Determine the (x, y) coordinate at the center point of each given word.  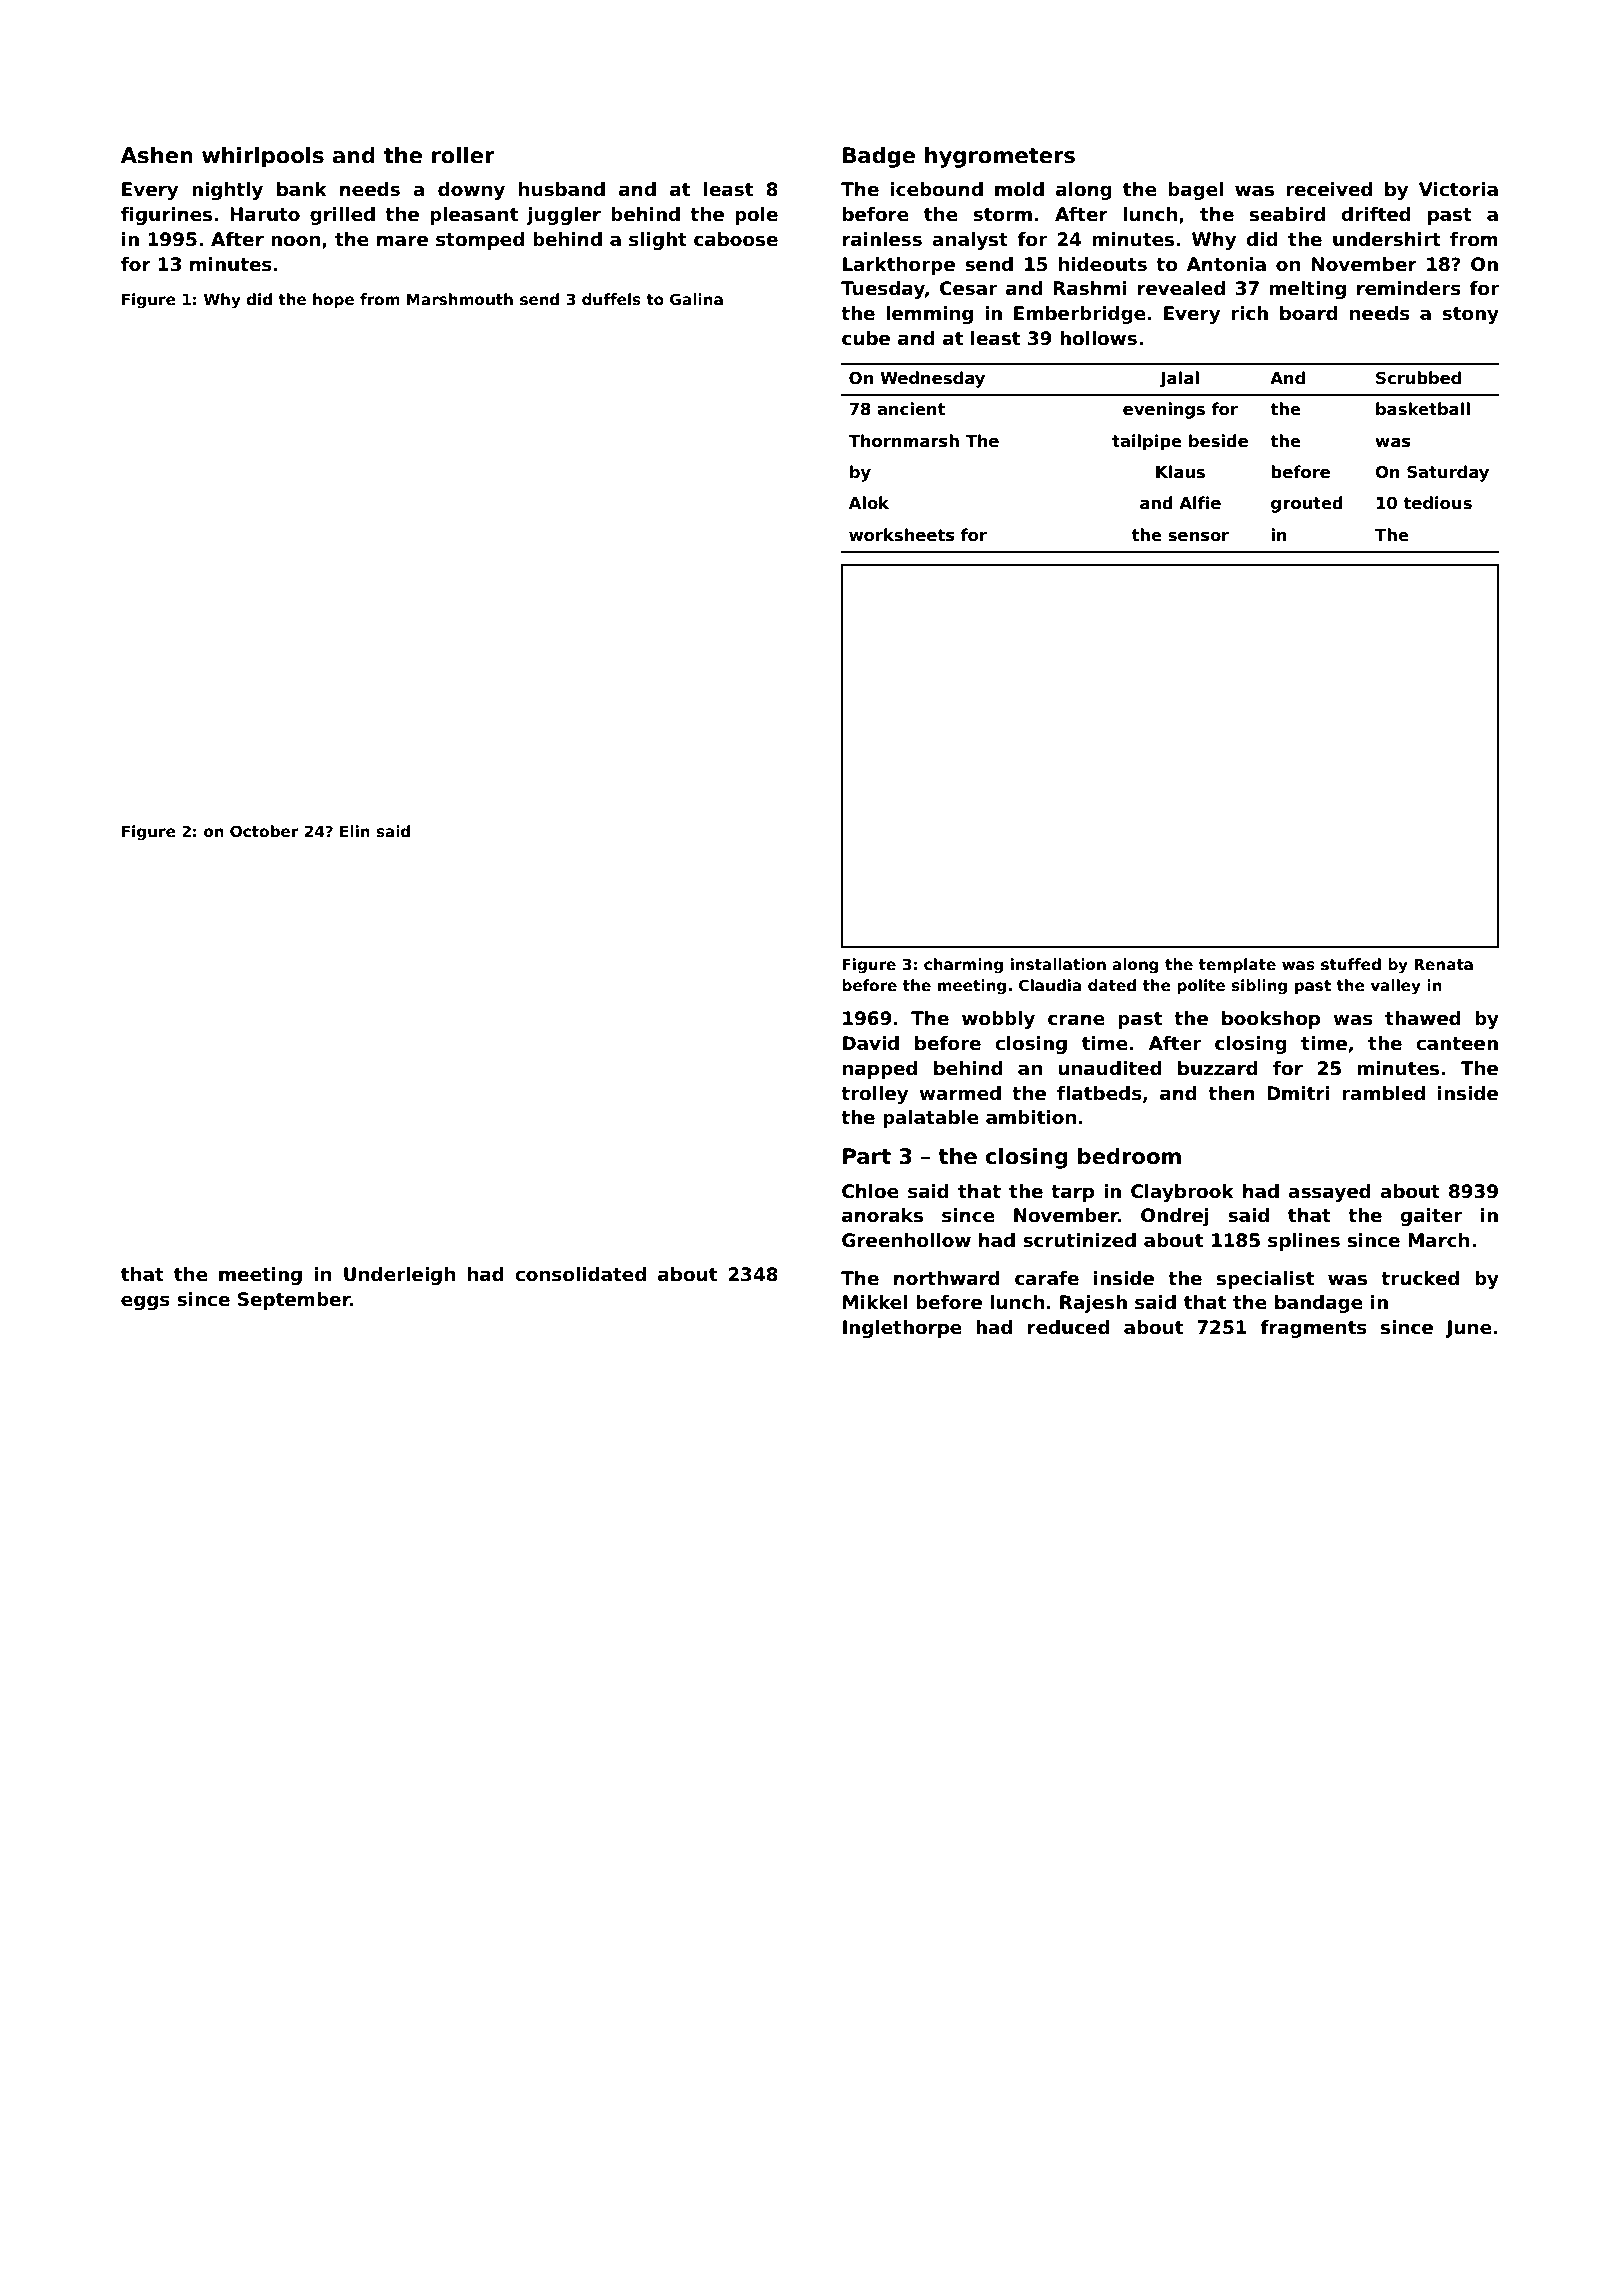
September (294, 1301)
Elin (355, 831)
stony (1470, 315)
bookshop (1271, 1020)
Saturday (1448, 473)
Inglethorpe (902, 1329)
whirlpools (263, 157)
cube (866, 338)
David (871, 1043)
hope (333, 300)
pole (756, 216)
